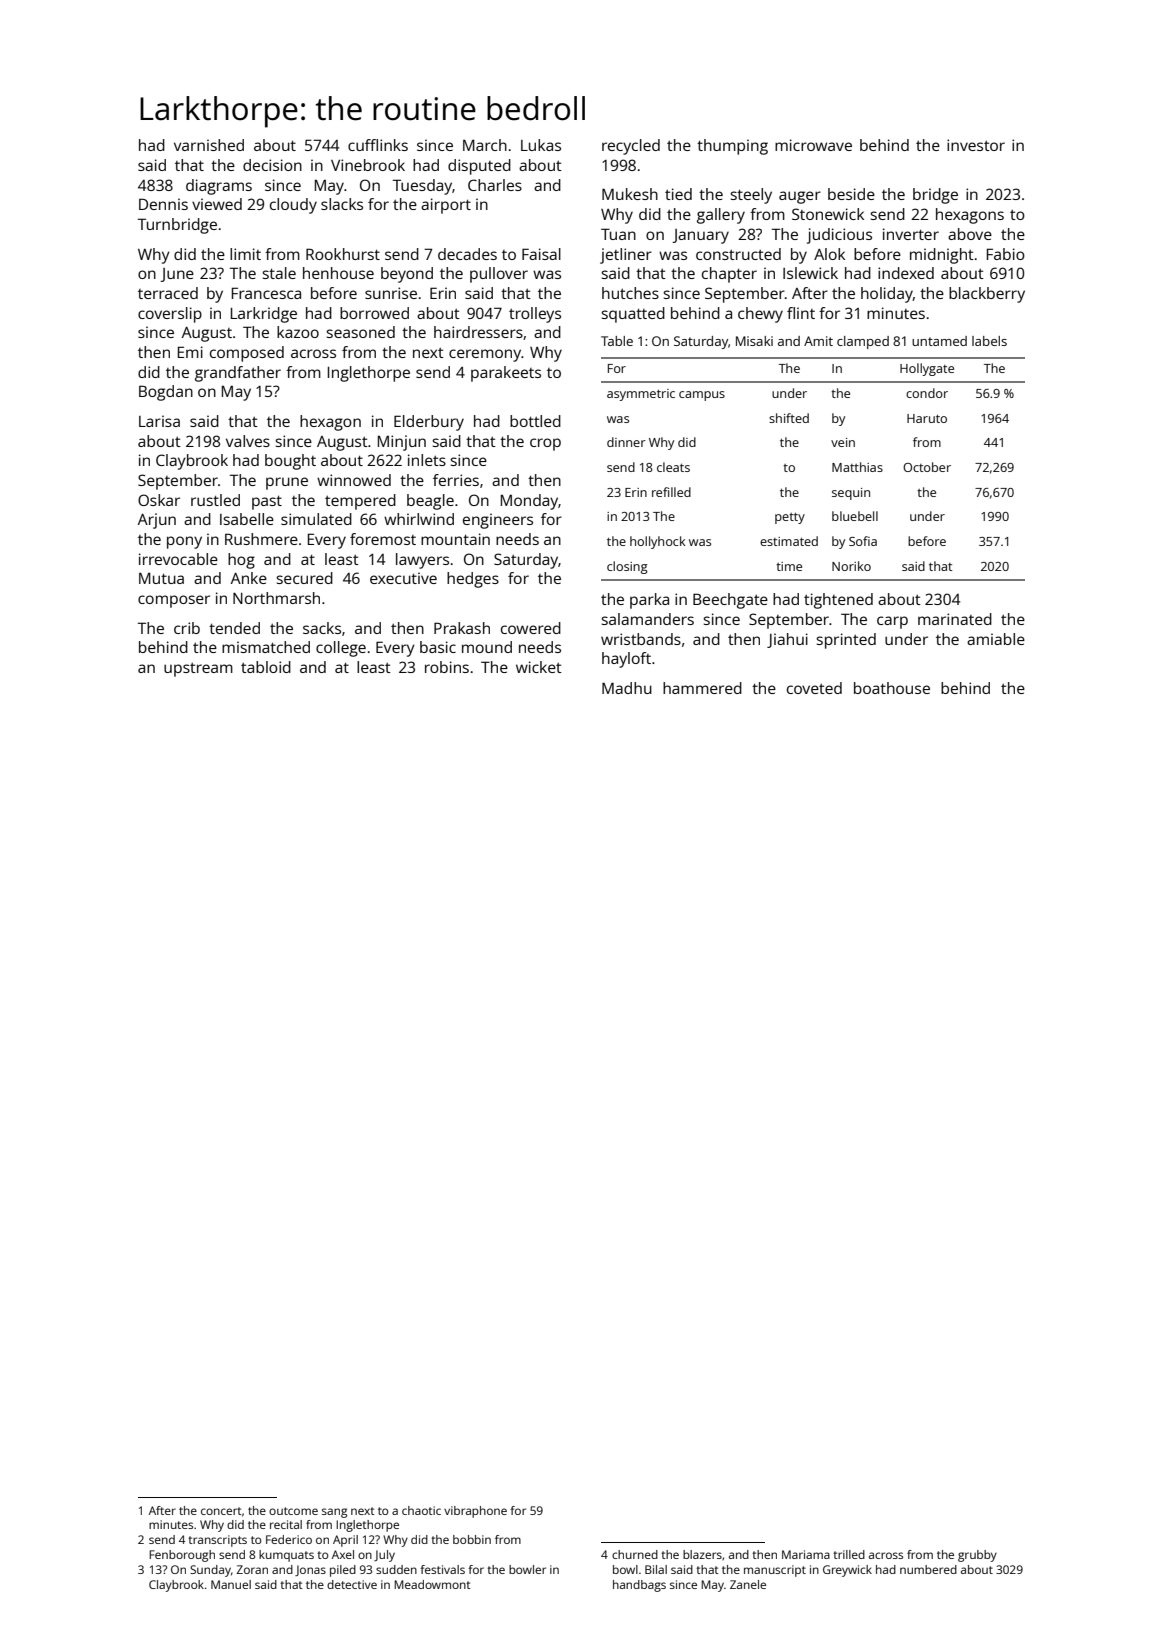 This document has width=1163, height=1645. What do you see at coordinates (729, 275) in the document?
I see `chapter` at bounding box center [729, 275].
